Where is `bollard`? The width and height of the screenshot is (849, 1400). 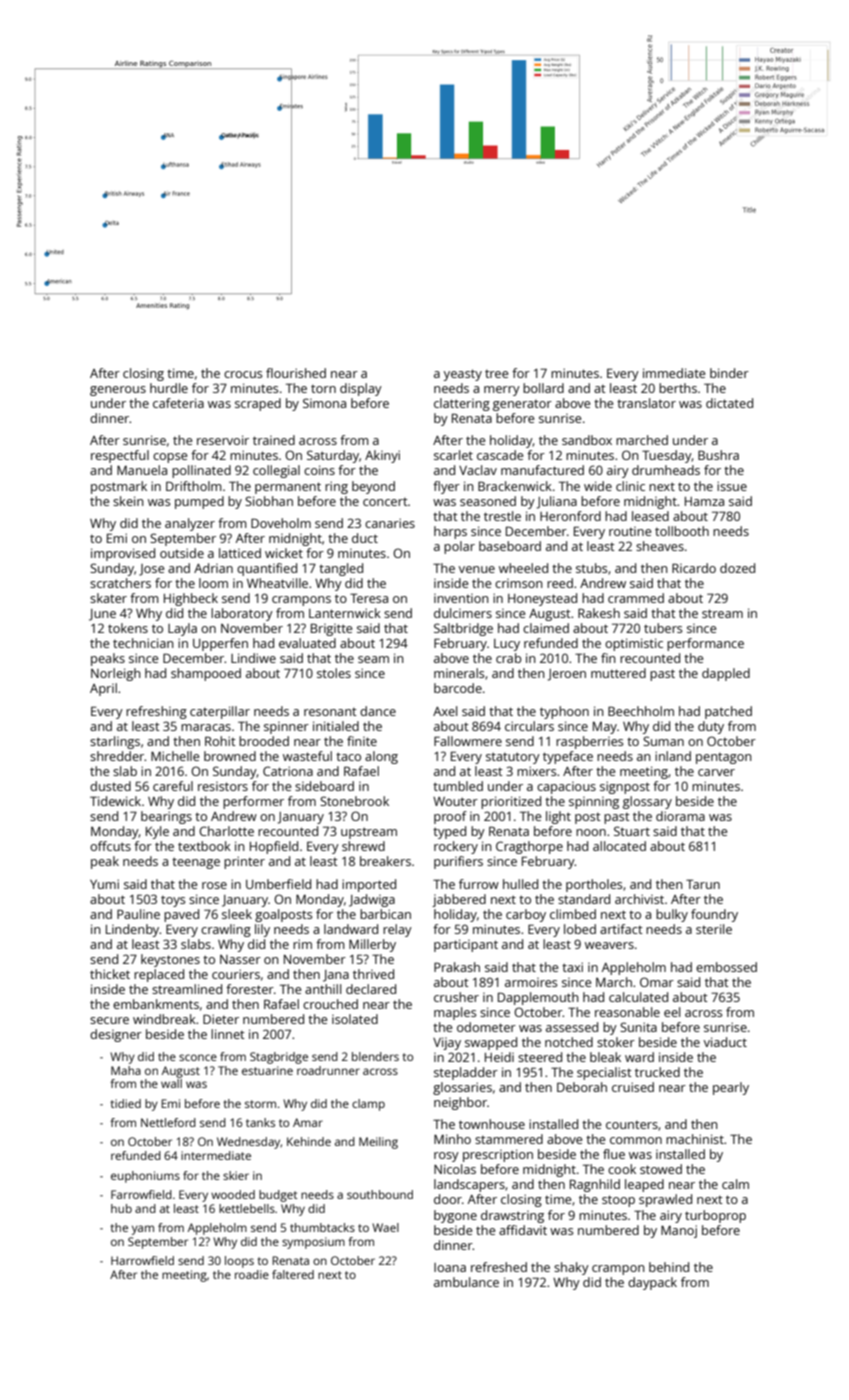 bollard is located at coordinates (543, 388).
